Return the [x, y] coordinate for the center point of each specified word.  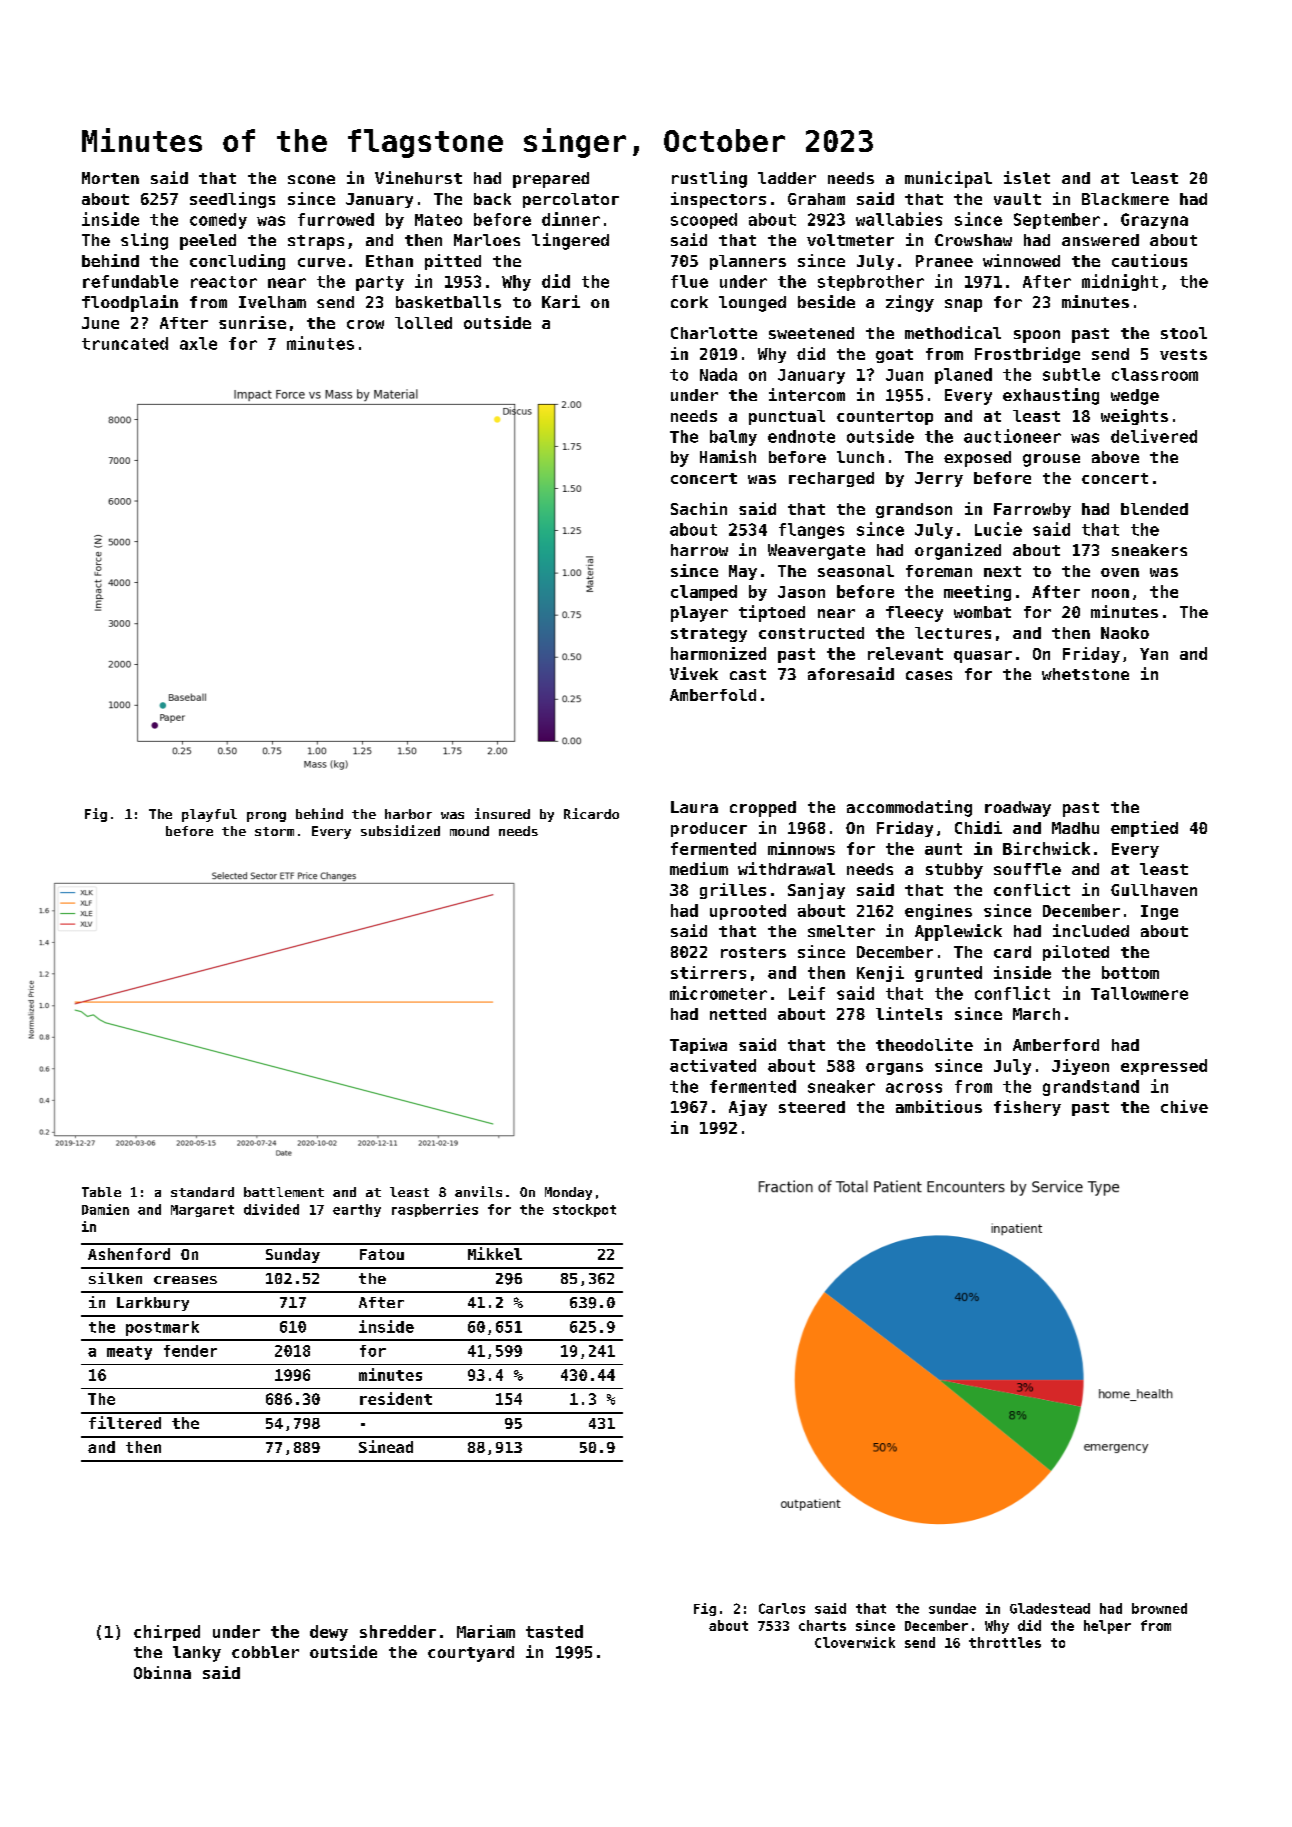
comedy [218, 221]
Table [101, 1192]
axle [198, 343]
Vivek [694, 673]
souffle [1027, 869]
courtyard [471, 1654]
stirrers [708, 972]
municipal [948, 179]
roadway [1018, 809]
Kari [561, 301]
